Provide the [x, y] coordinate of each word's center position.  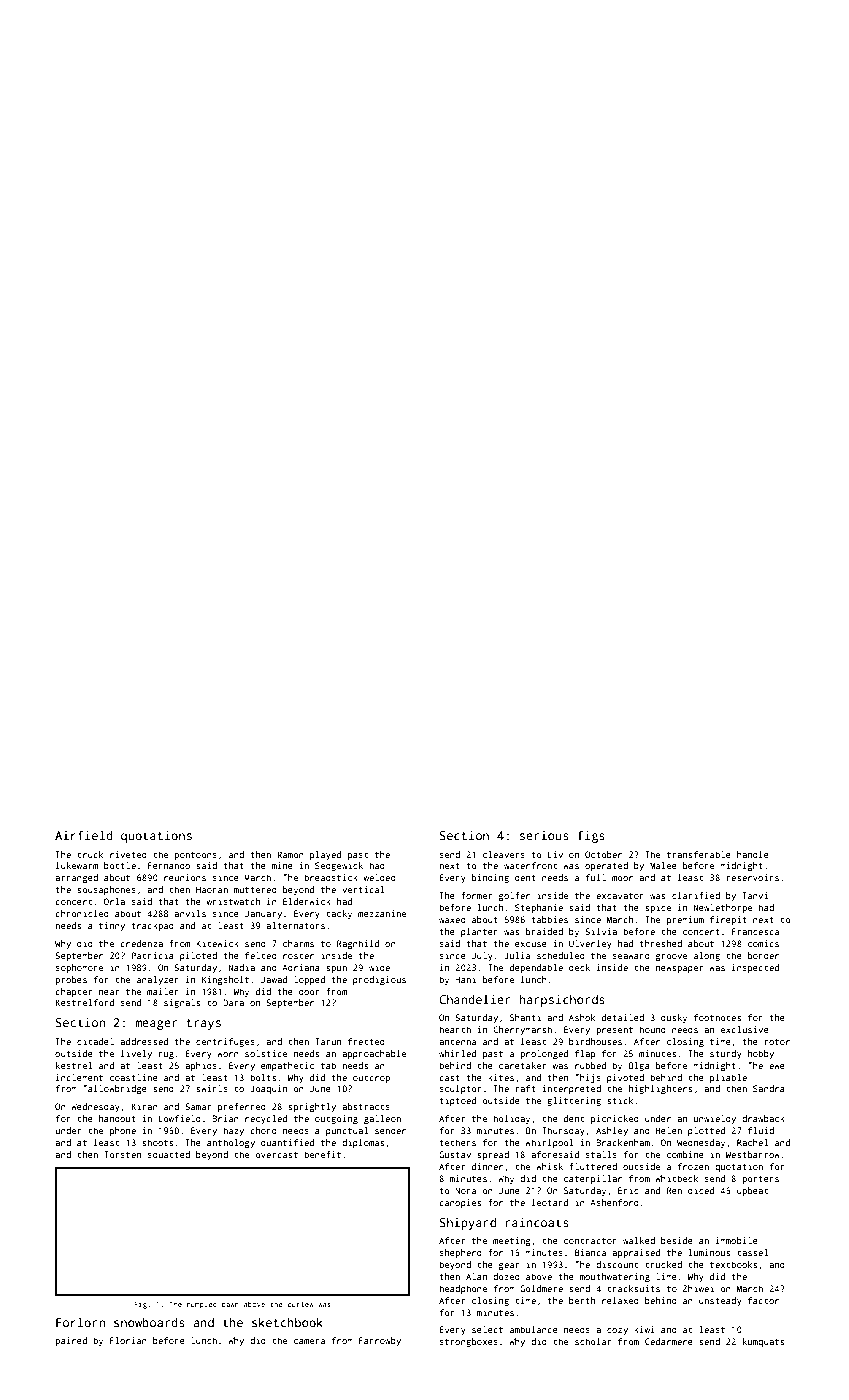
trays [204, 1024]
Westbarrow [752, 1154]
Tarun [328, 1041]
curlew [301, 1304]
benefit [322, 1154]
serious [544, 835]
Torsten [122, 1154]
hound [652, 1029]
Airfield [84, 835]
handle [753, 854]
